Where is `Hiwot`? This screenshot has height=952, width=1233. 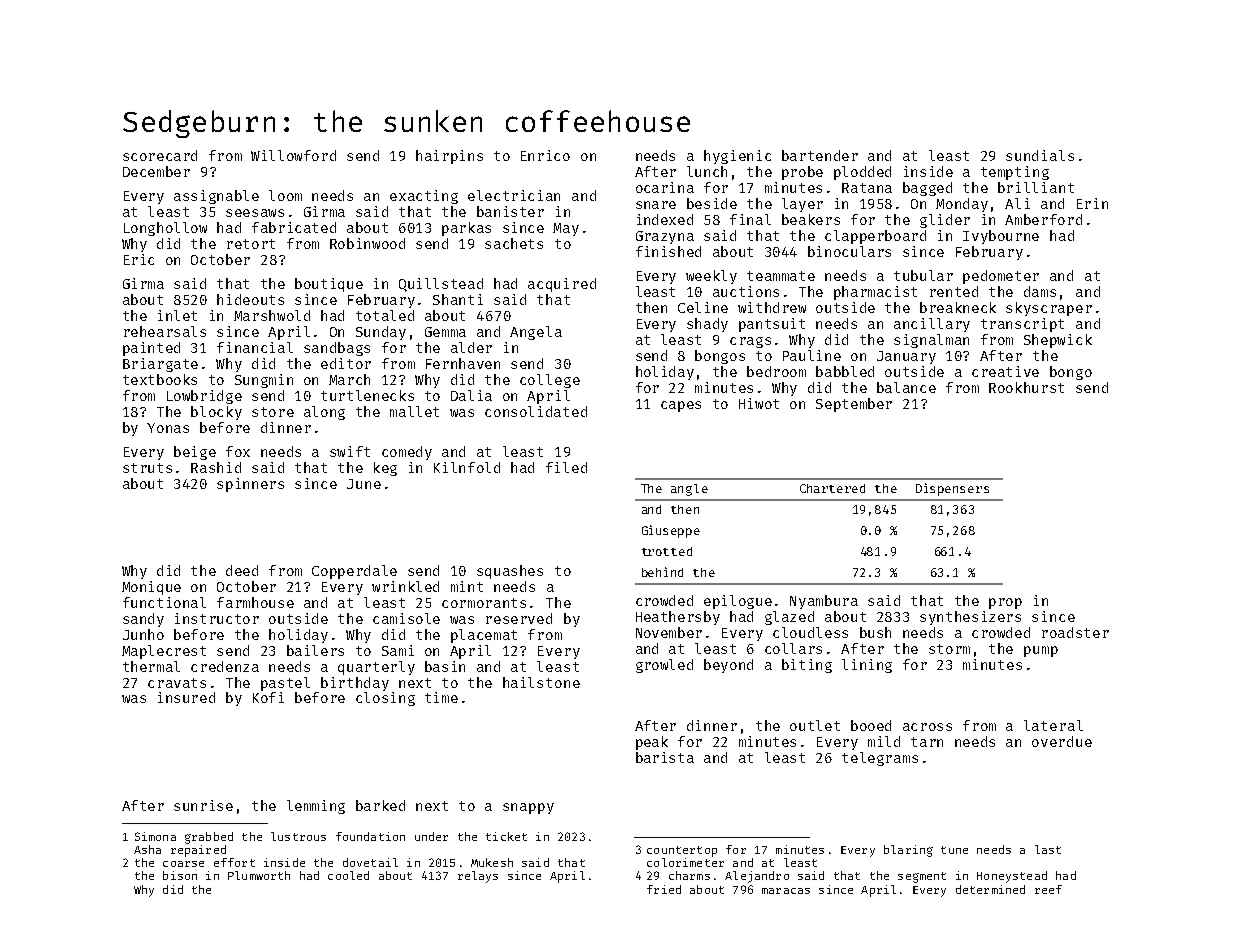 Hiwot is located at coordinates (759, 403).
